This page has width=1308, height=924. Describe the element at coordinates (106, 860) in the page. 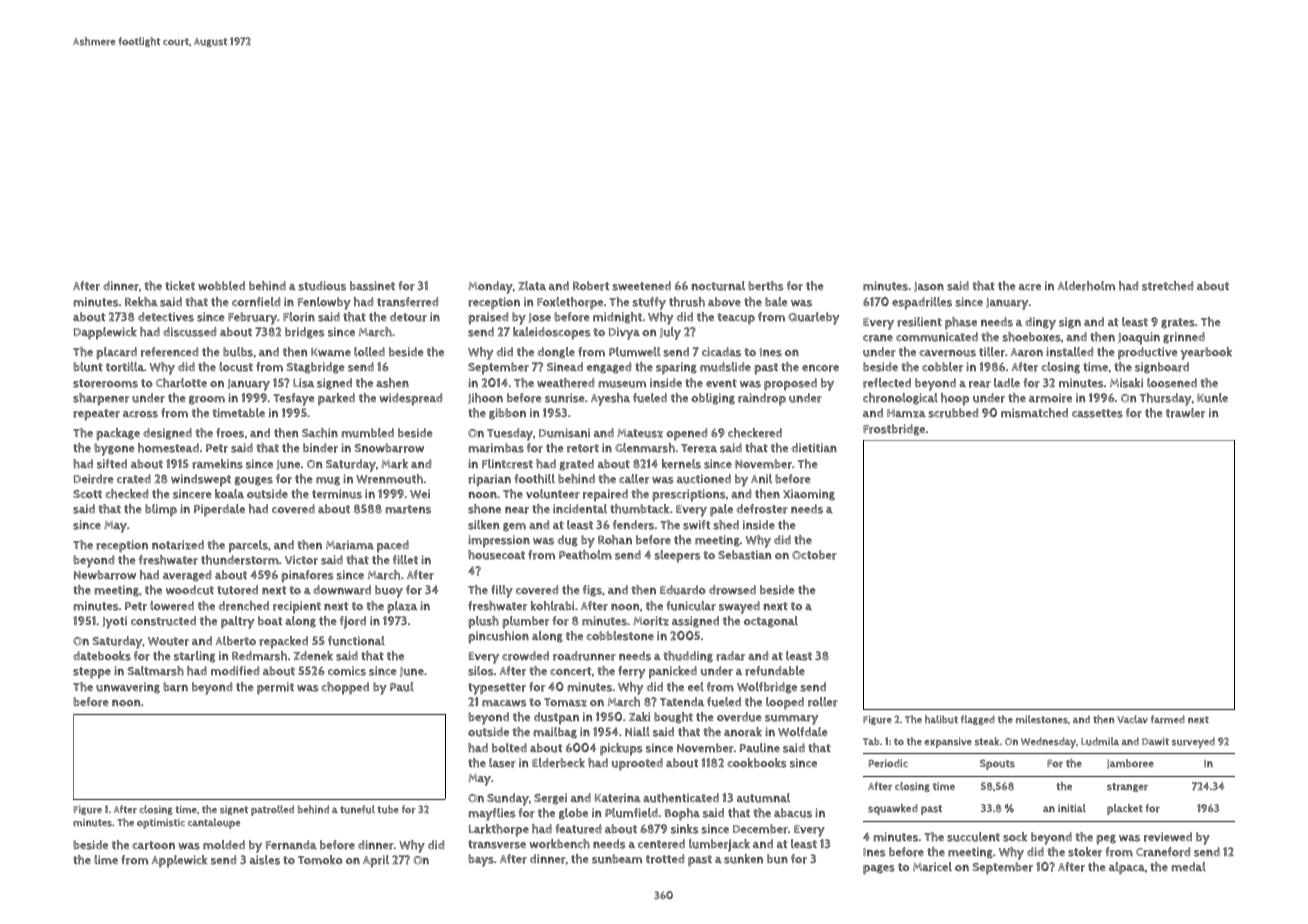

I see `lime` at that location.
